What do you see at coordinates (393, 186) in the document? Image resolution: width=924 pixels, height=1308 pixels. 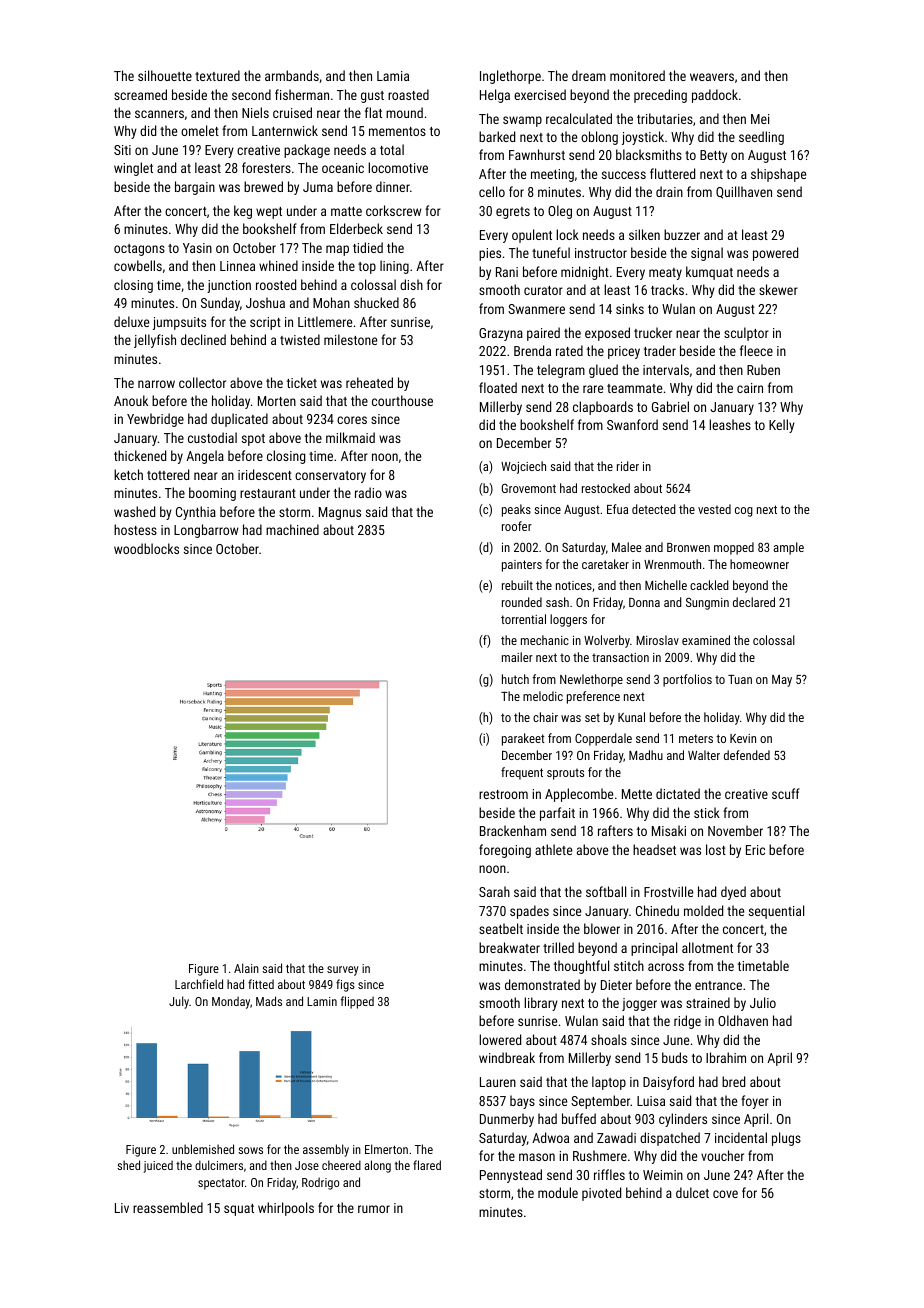 I see `dinner` at bounding box center [393, 186].
